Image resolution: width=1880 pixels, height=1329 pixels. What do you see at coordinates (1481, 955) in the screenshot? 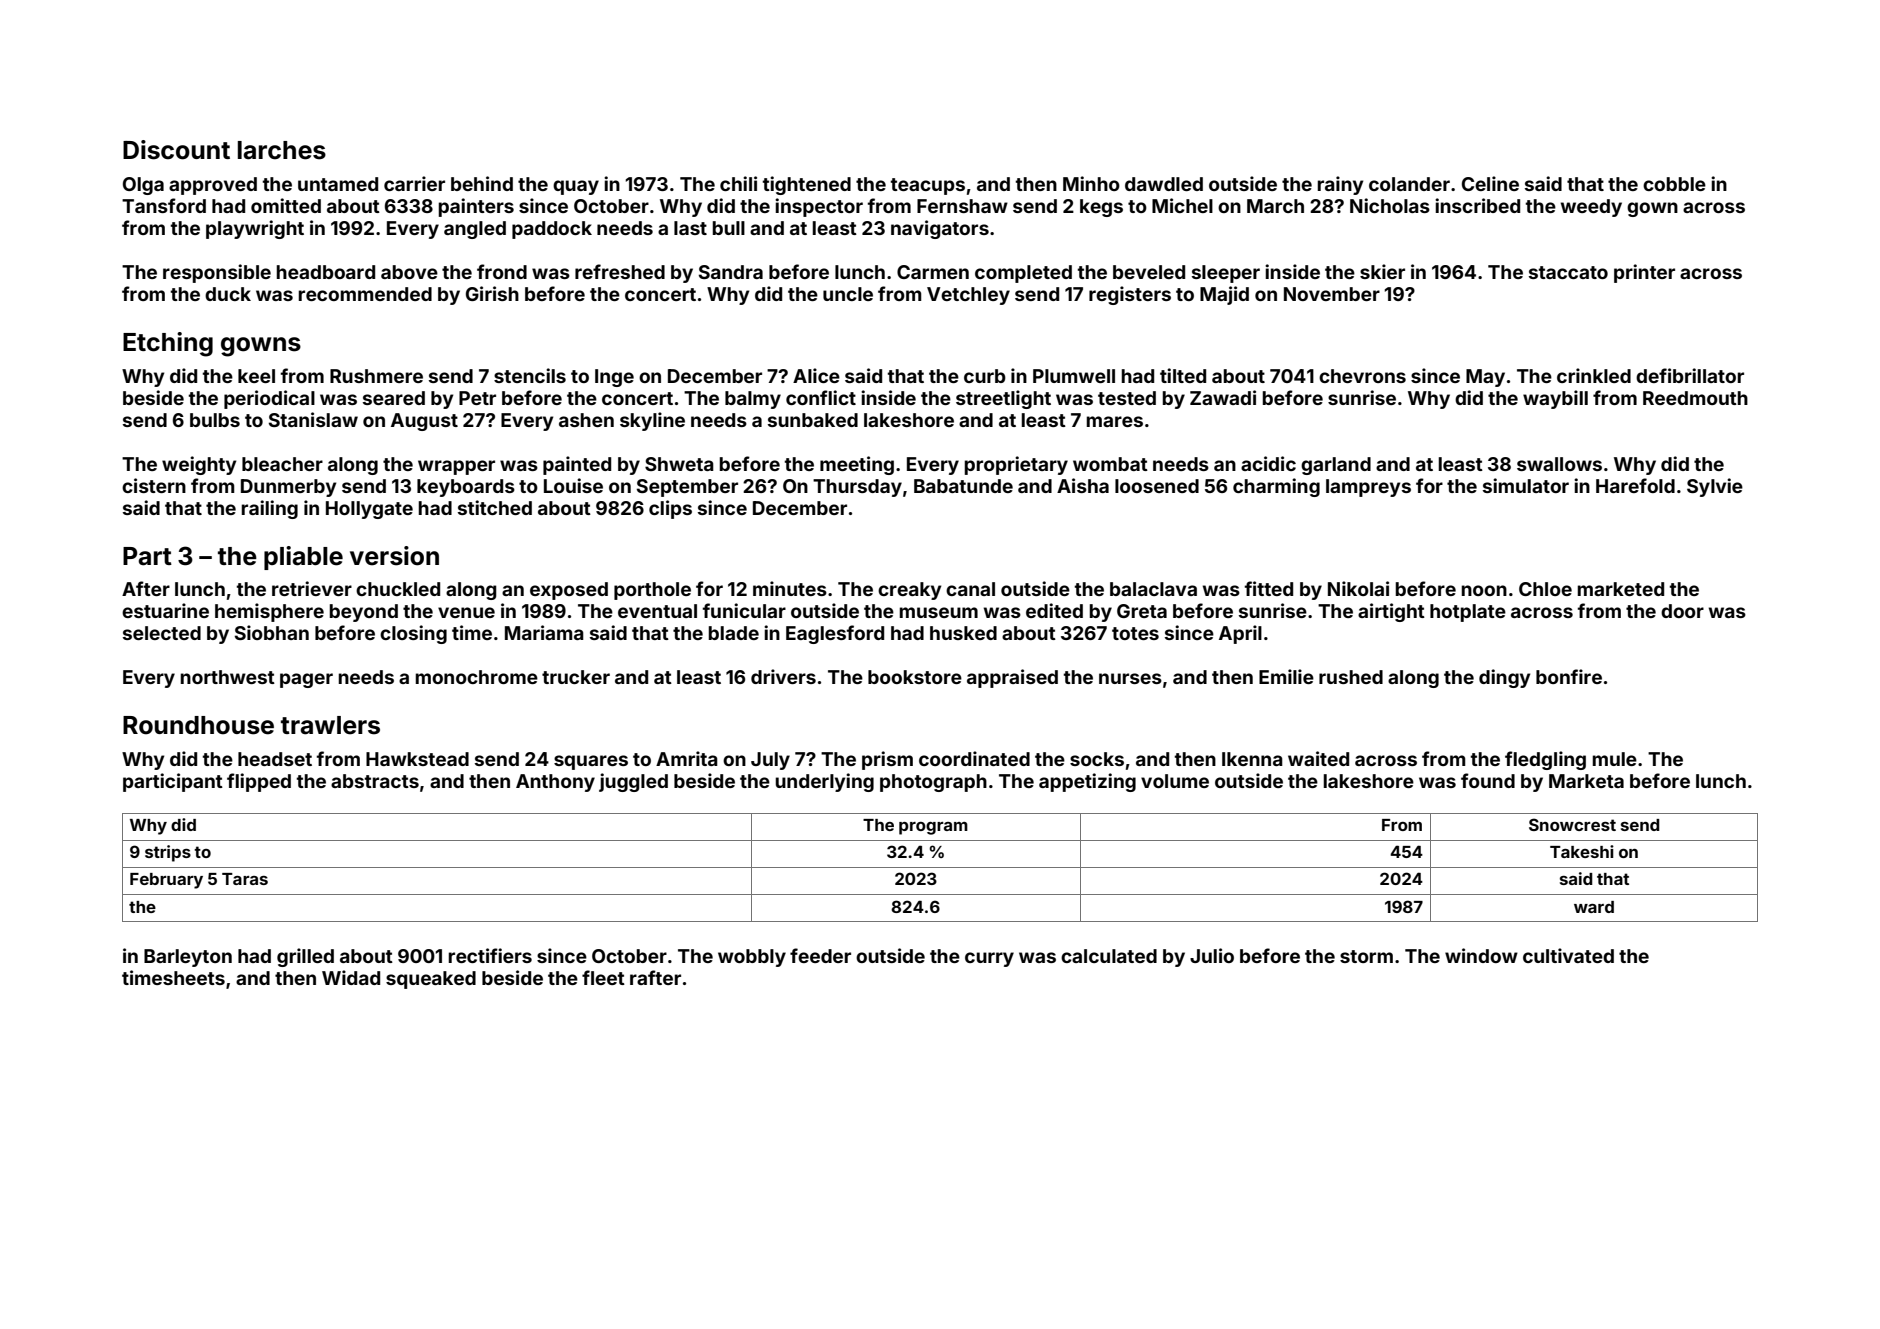
I see `window` at bounding box center [1481, 955].
